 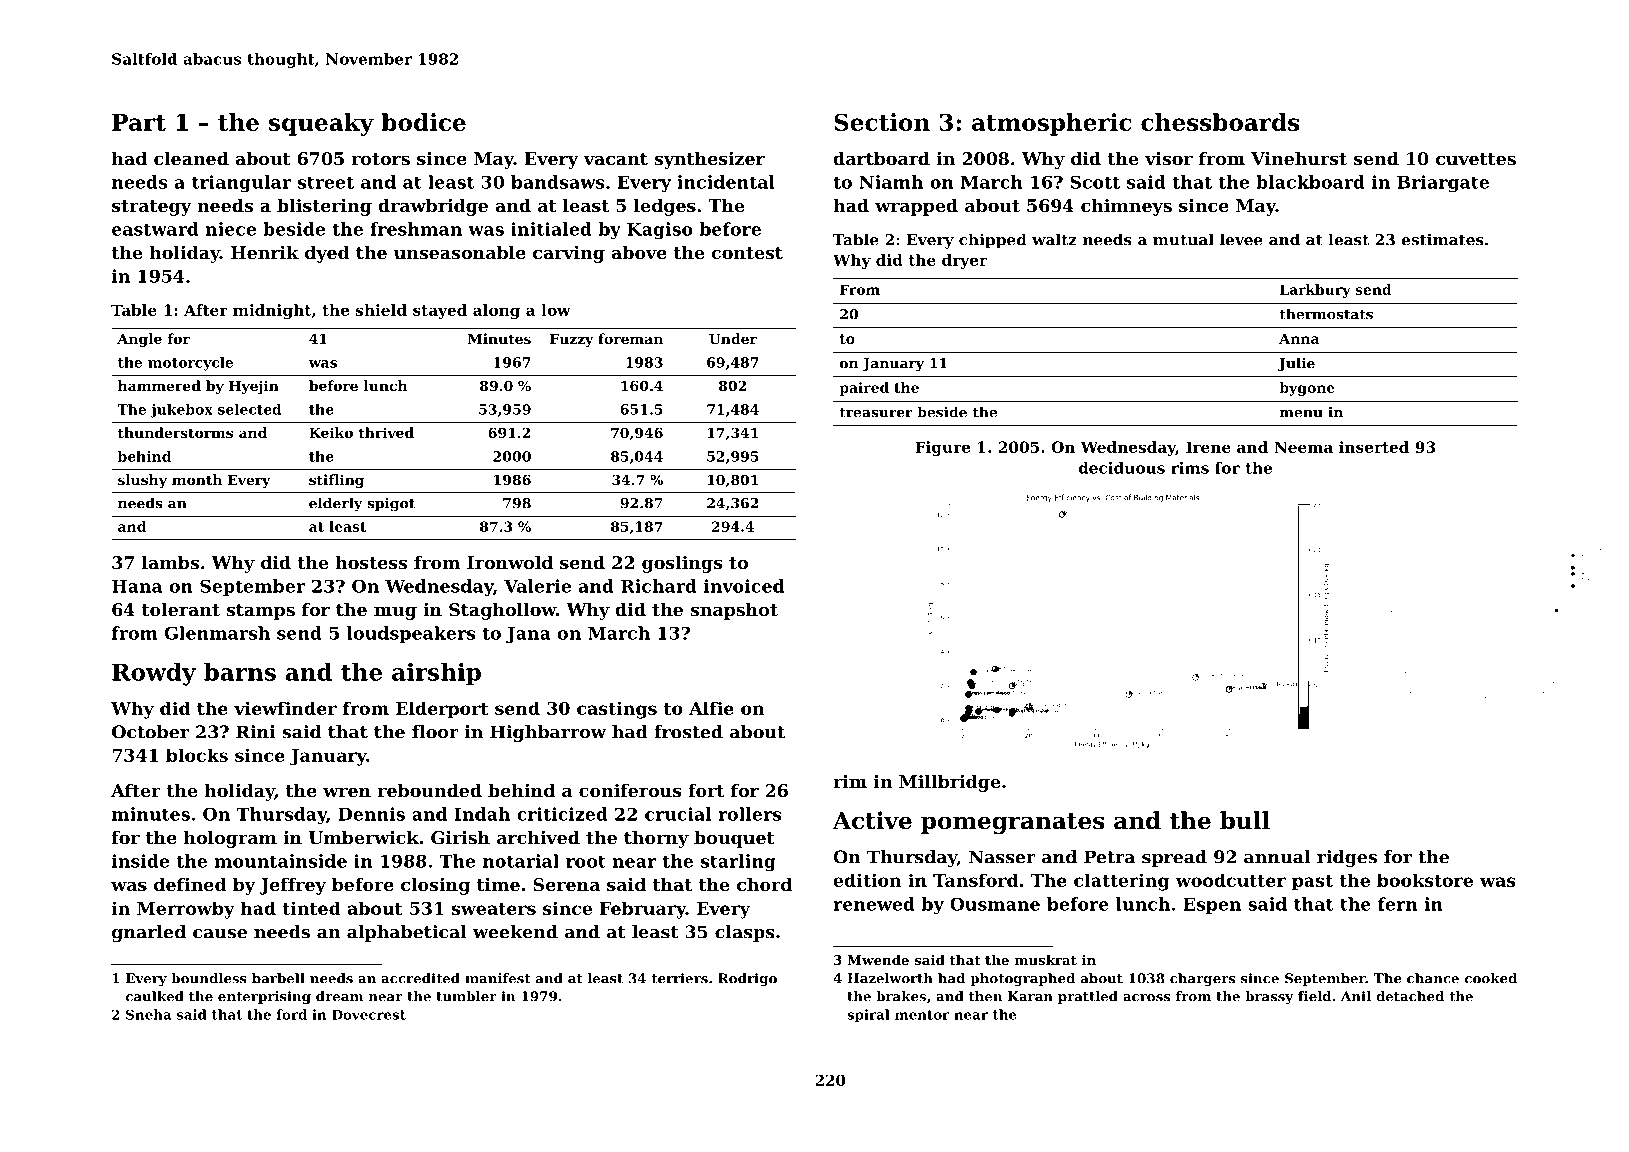 I want to click on Millbridge, so click(x=949, y=783).
